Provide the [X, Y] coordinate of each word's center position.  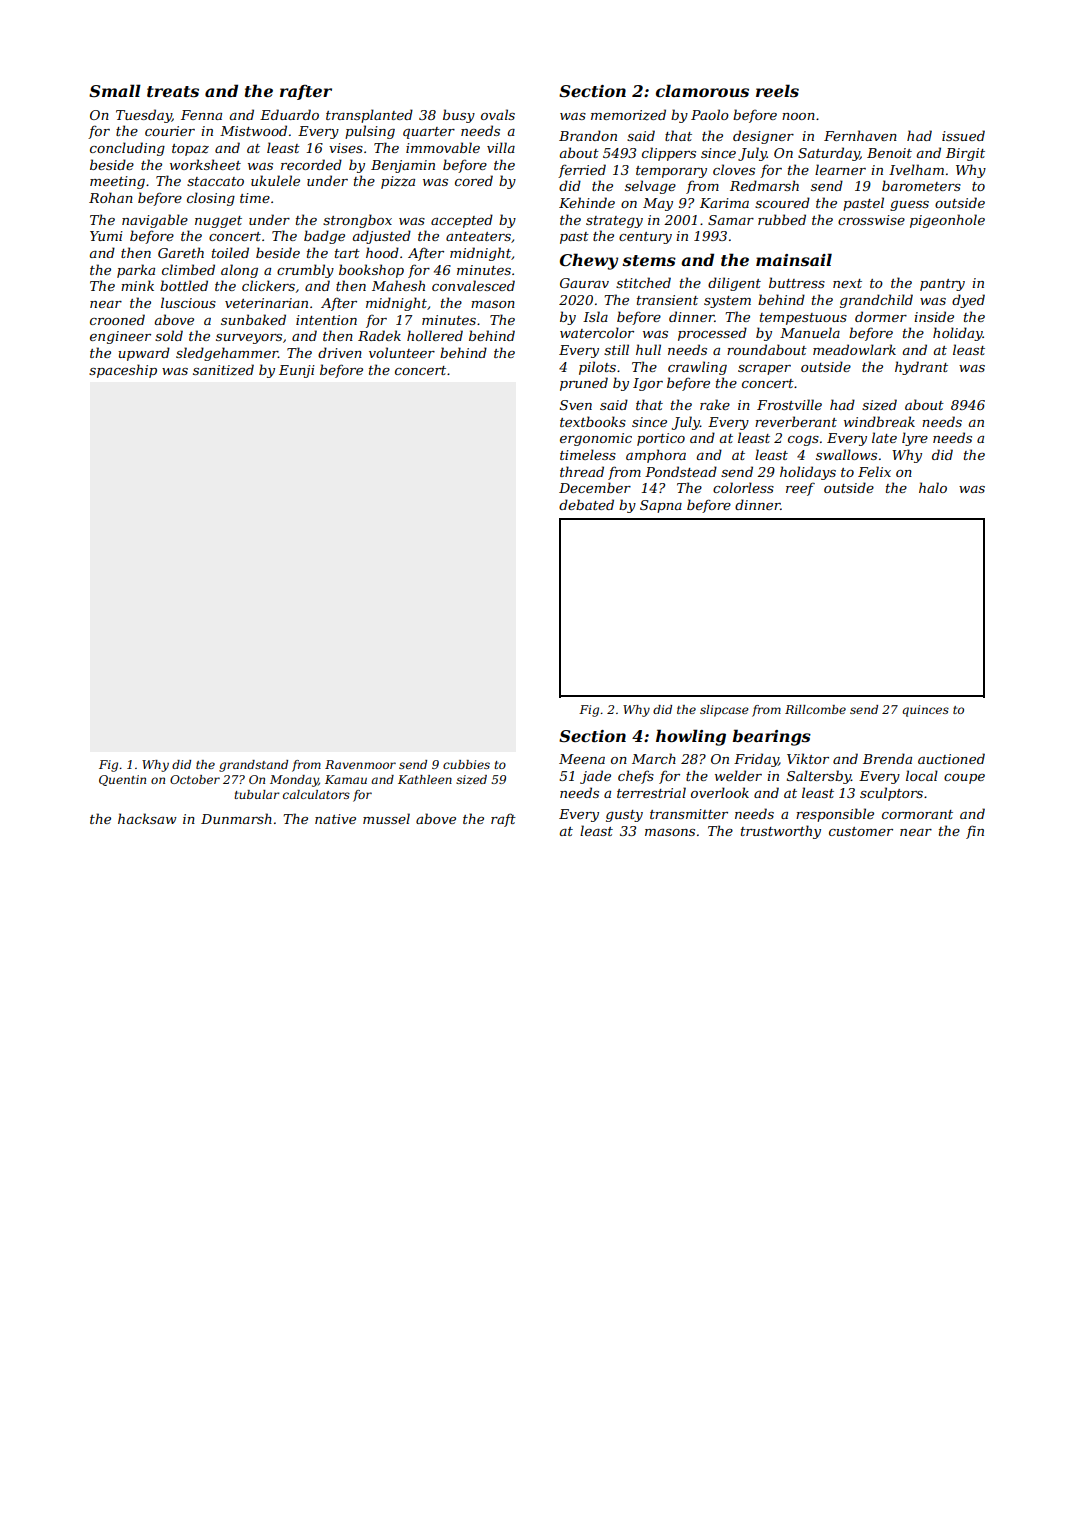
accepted [462, 221]
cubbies [466, 764]
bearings [771, 737]
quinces [925, 711]
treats [173, 91]
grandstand [253, 766]
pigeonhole [947, 221]
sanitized [223, 370]
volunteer [402, 352]
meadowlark [854, 349]
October [195, 779]
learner [840, 169]
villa [501, 147]
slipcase [724, 711]
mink [137, 285]
